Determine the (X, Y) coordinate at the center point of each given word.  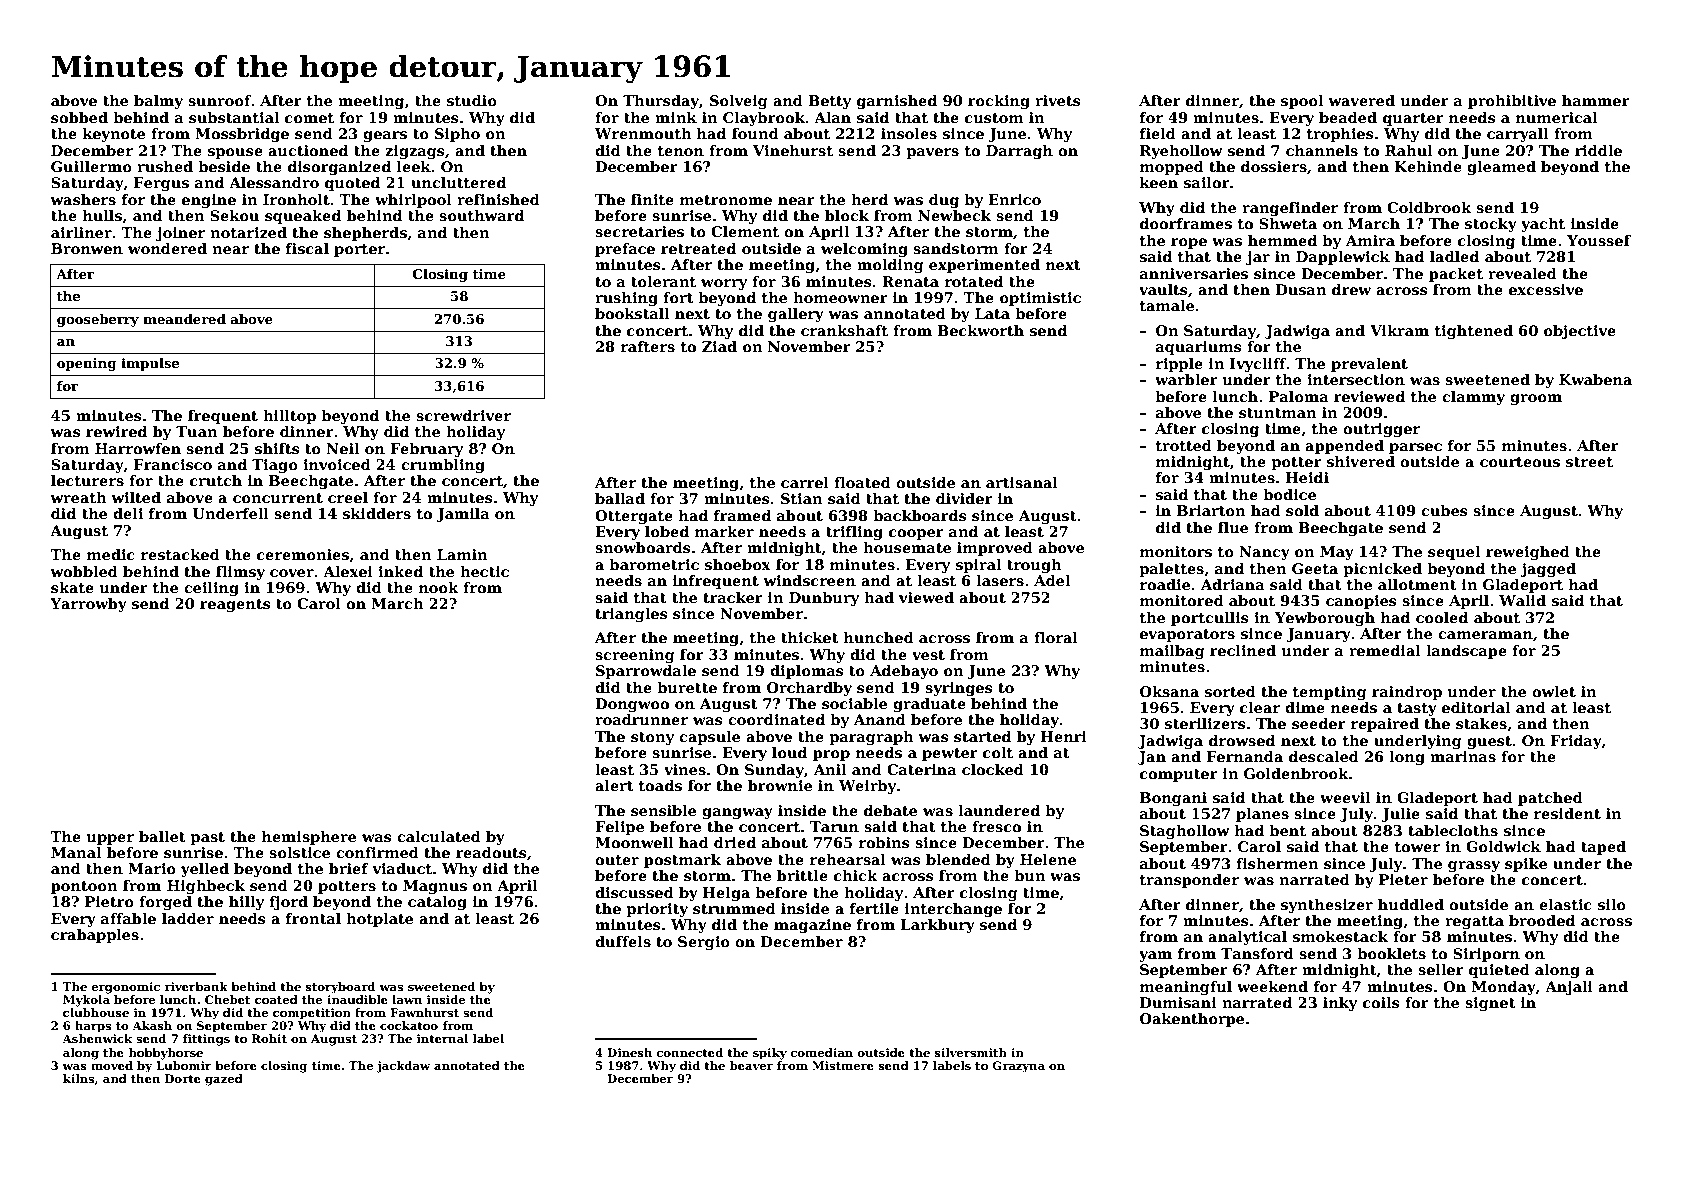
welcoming (864, 250)
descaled (1324, 756)
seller (1441, 969)
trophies (1340, 135)
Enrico (1014, 199)
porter (359, 250)
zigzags (415, 152)
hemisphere (309, 838)
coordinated (776, 719)
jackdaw (403, 1067)
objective (1580, 332)
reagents (235, 605)
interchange (953, 910)
